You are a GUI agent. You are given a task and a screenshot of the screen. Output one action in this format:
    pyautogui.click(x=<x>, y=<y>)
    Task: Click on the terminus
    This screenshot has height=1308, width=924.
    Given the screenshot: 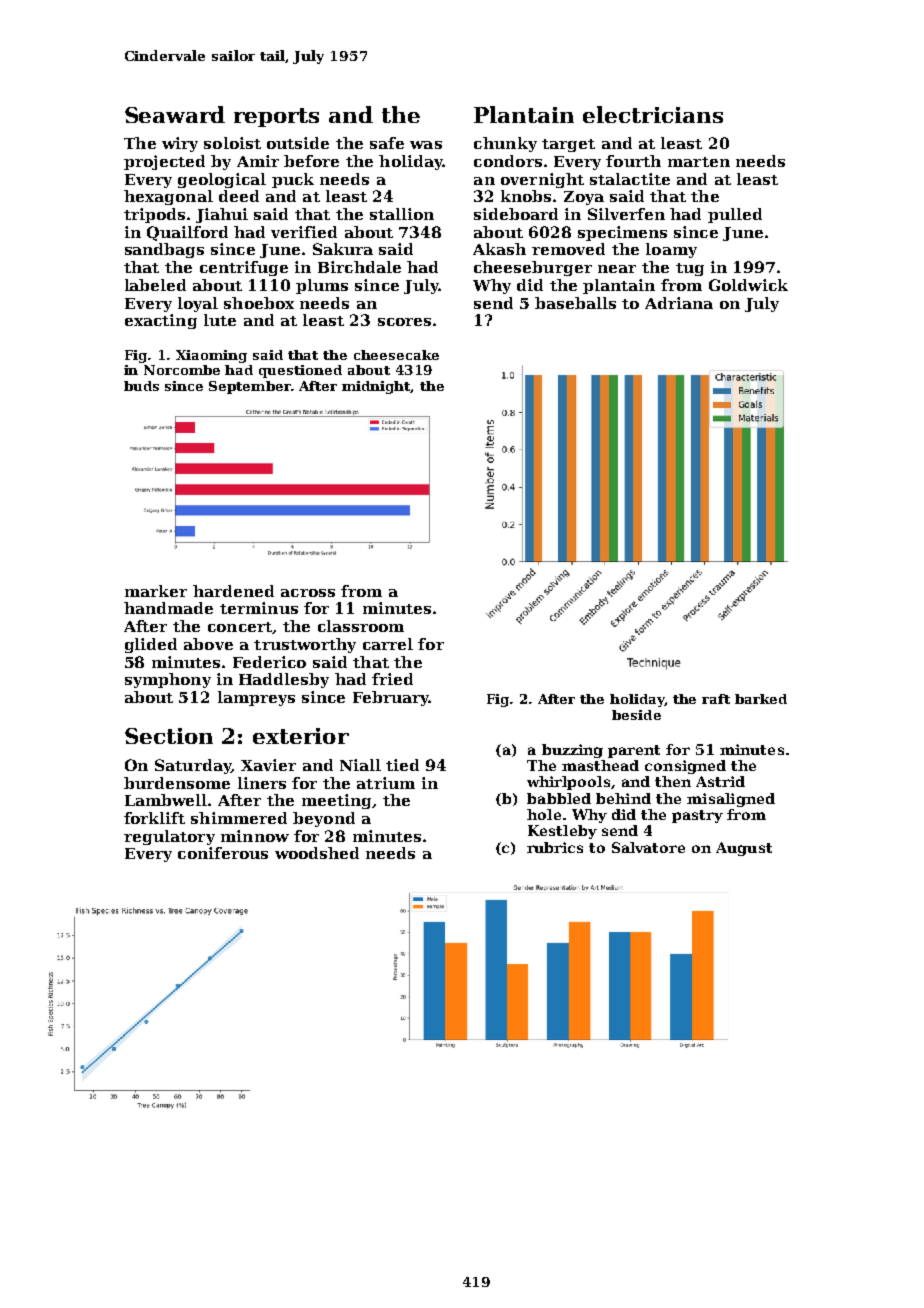 What is the action you would take?
    pyautogui.click(x=259, y=608)
